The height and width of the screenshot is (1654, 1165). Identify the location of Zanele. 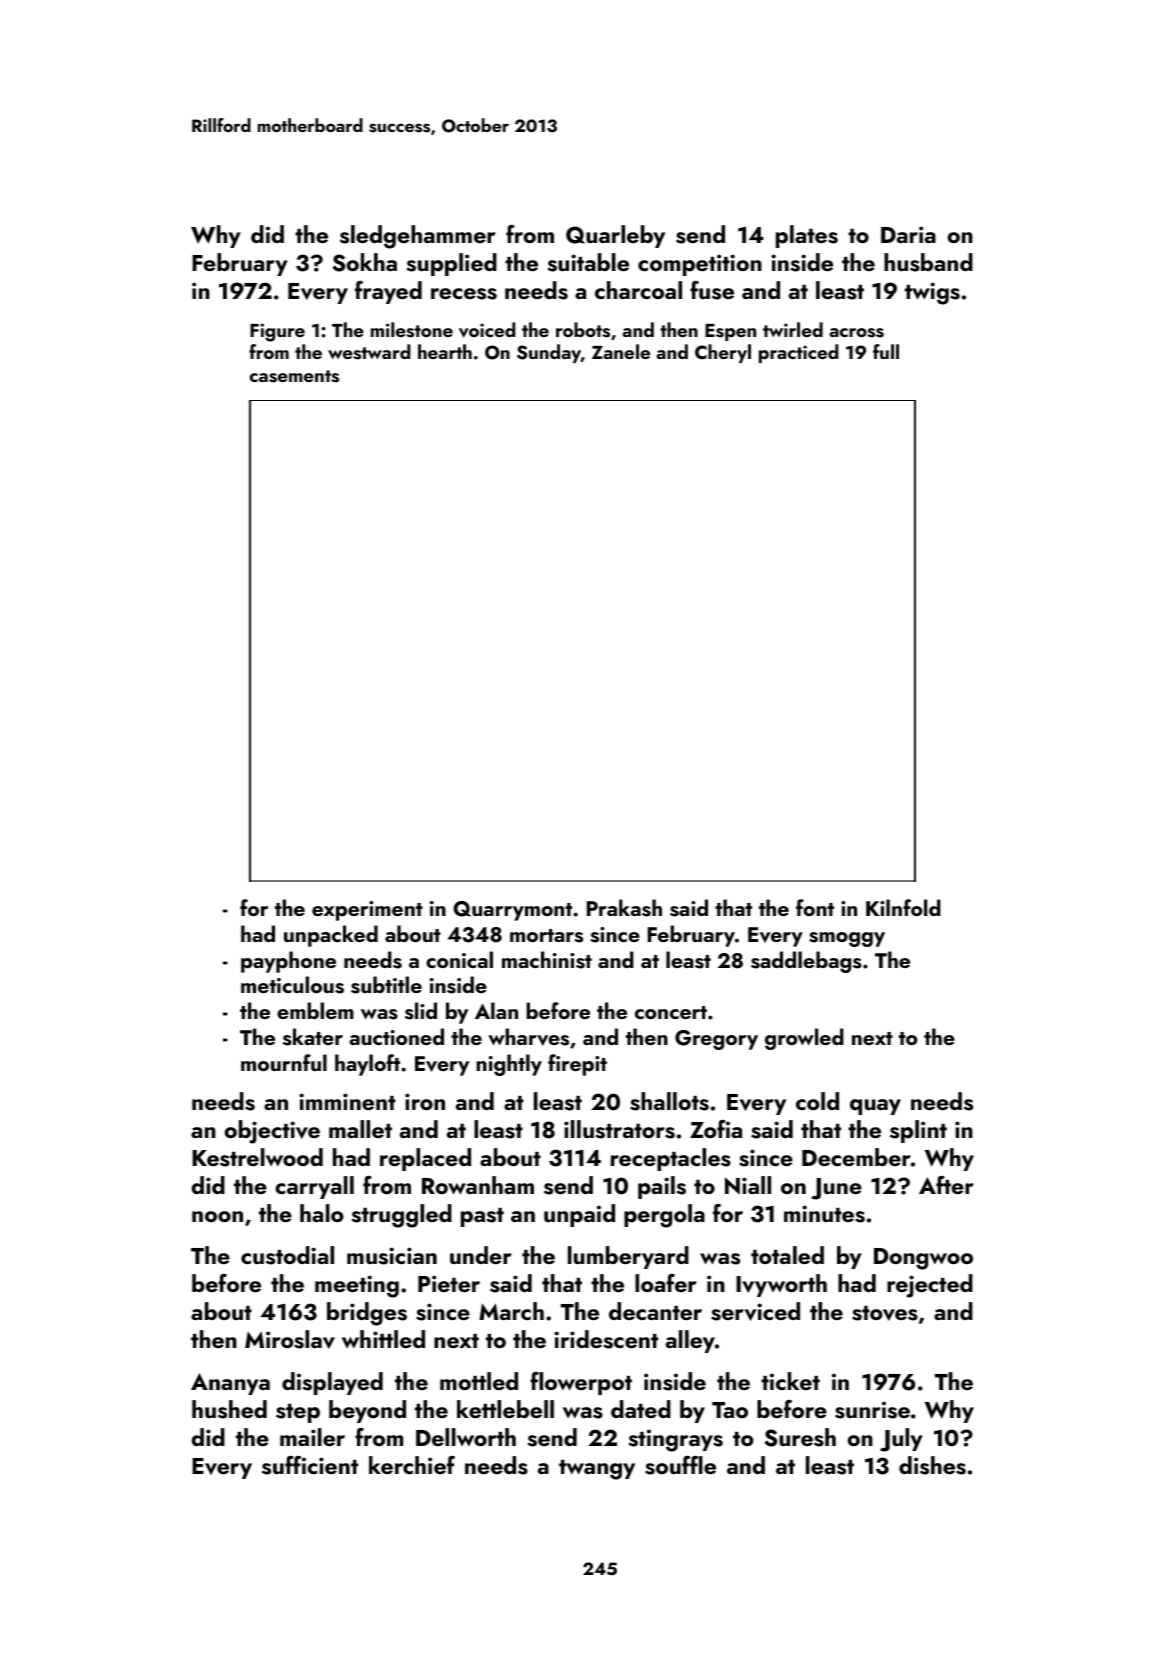
(621, 351).
